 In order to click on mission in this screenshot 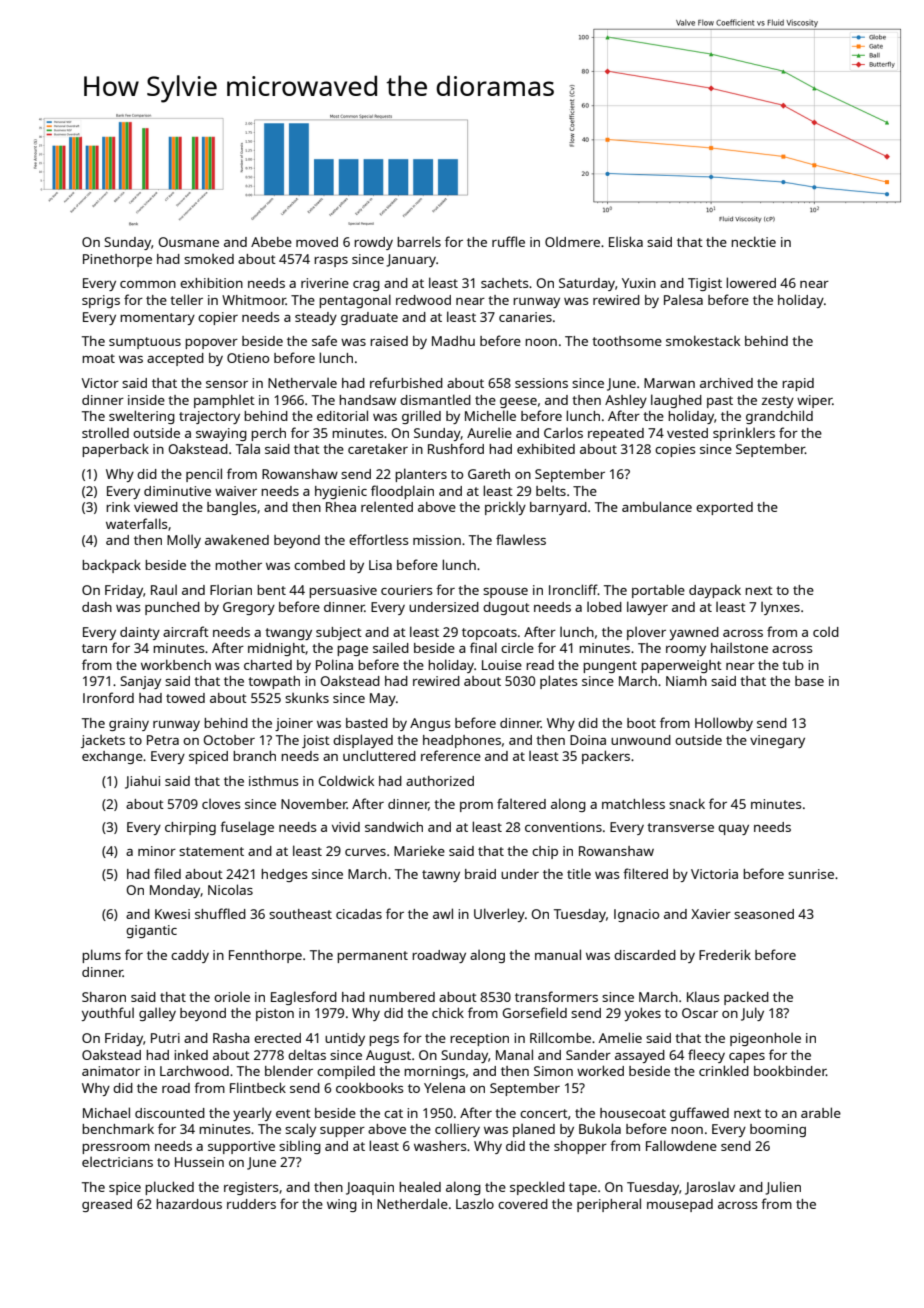, I will do `click(437, 540)`.
